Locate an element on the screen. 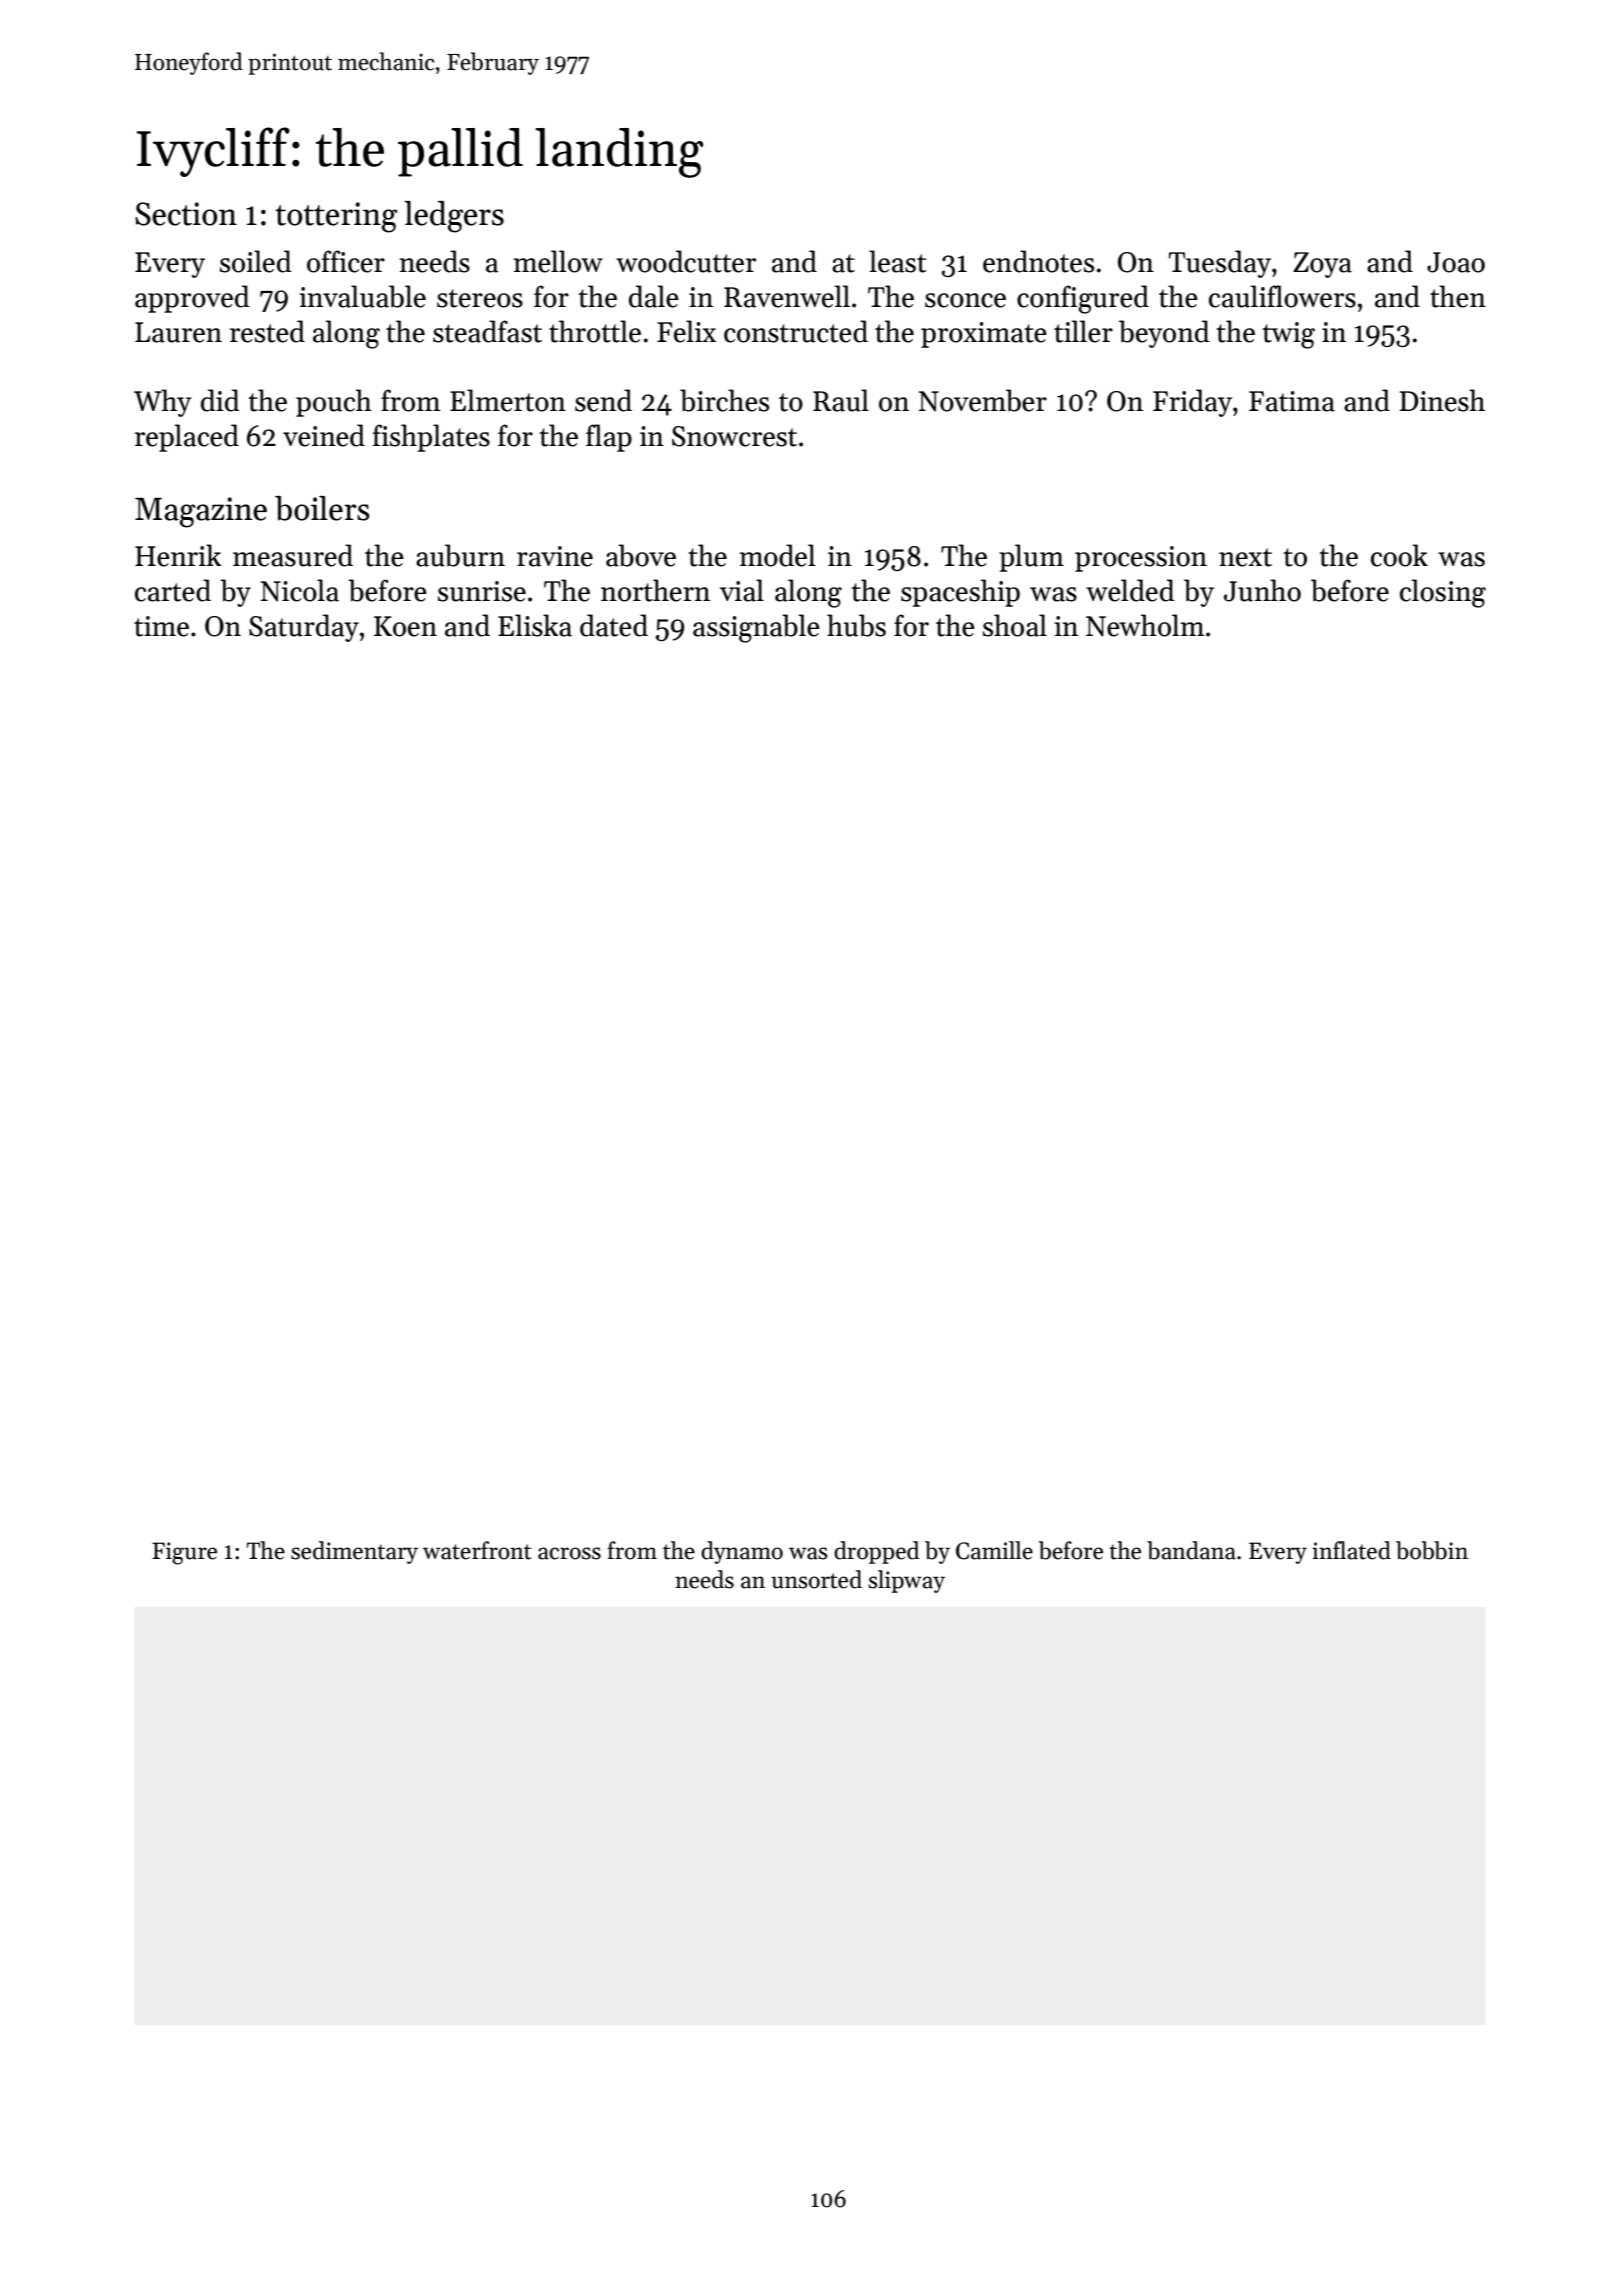  constructed is located at coordinates (796, 331).
